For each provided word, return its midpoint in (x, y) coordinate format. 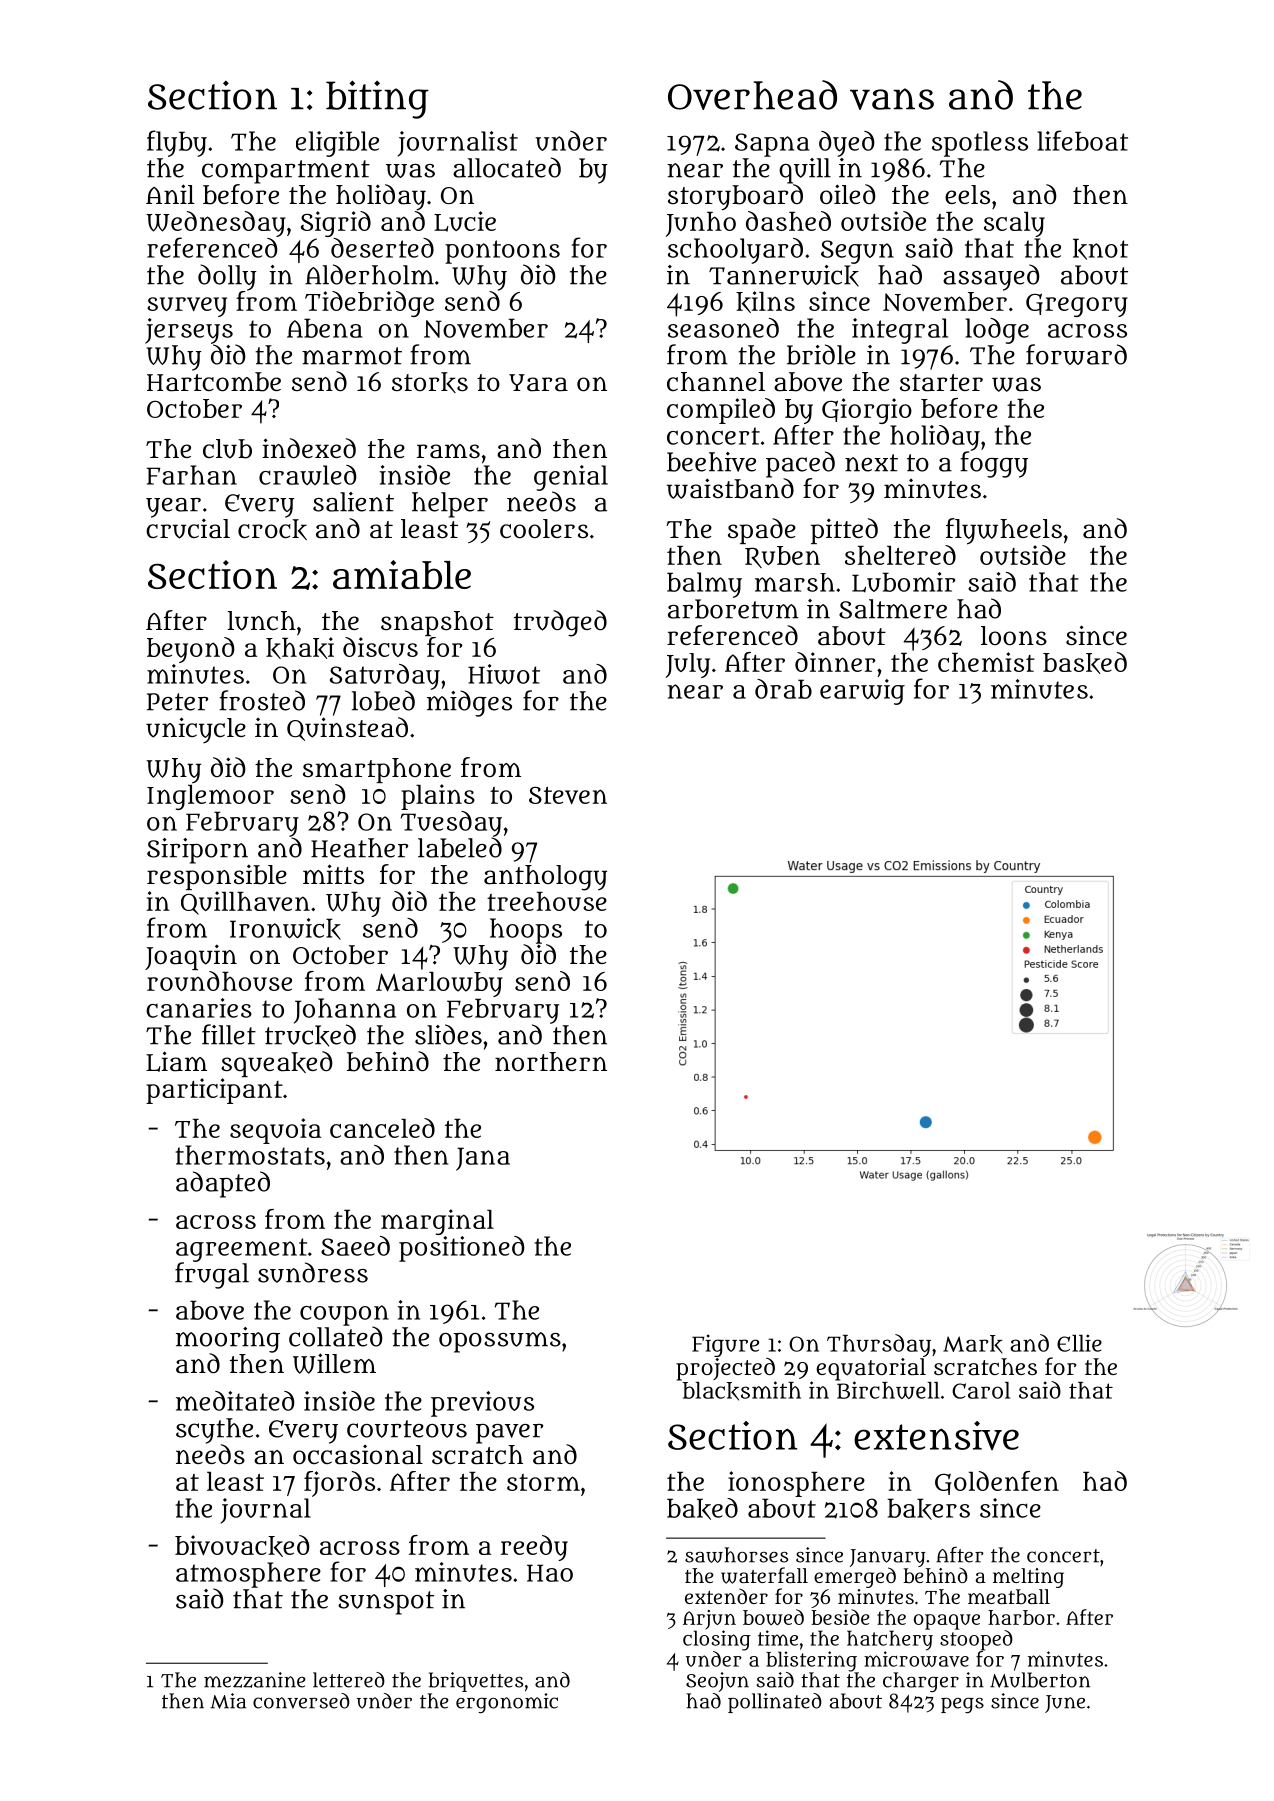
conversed (301, 1701)
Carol (981, 1390)
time (778, 1638)
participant (214, 1091)
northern (551, 1061)
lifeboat (1082, 140)
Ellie (1079, 1343)
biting (377, 99)
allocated (507, 167)
